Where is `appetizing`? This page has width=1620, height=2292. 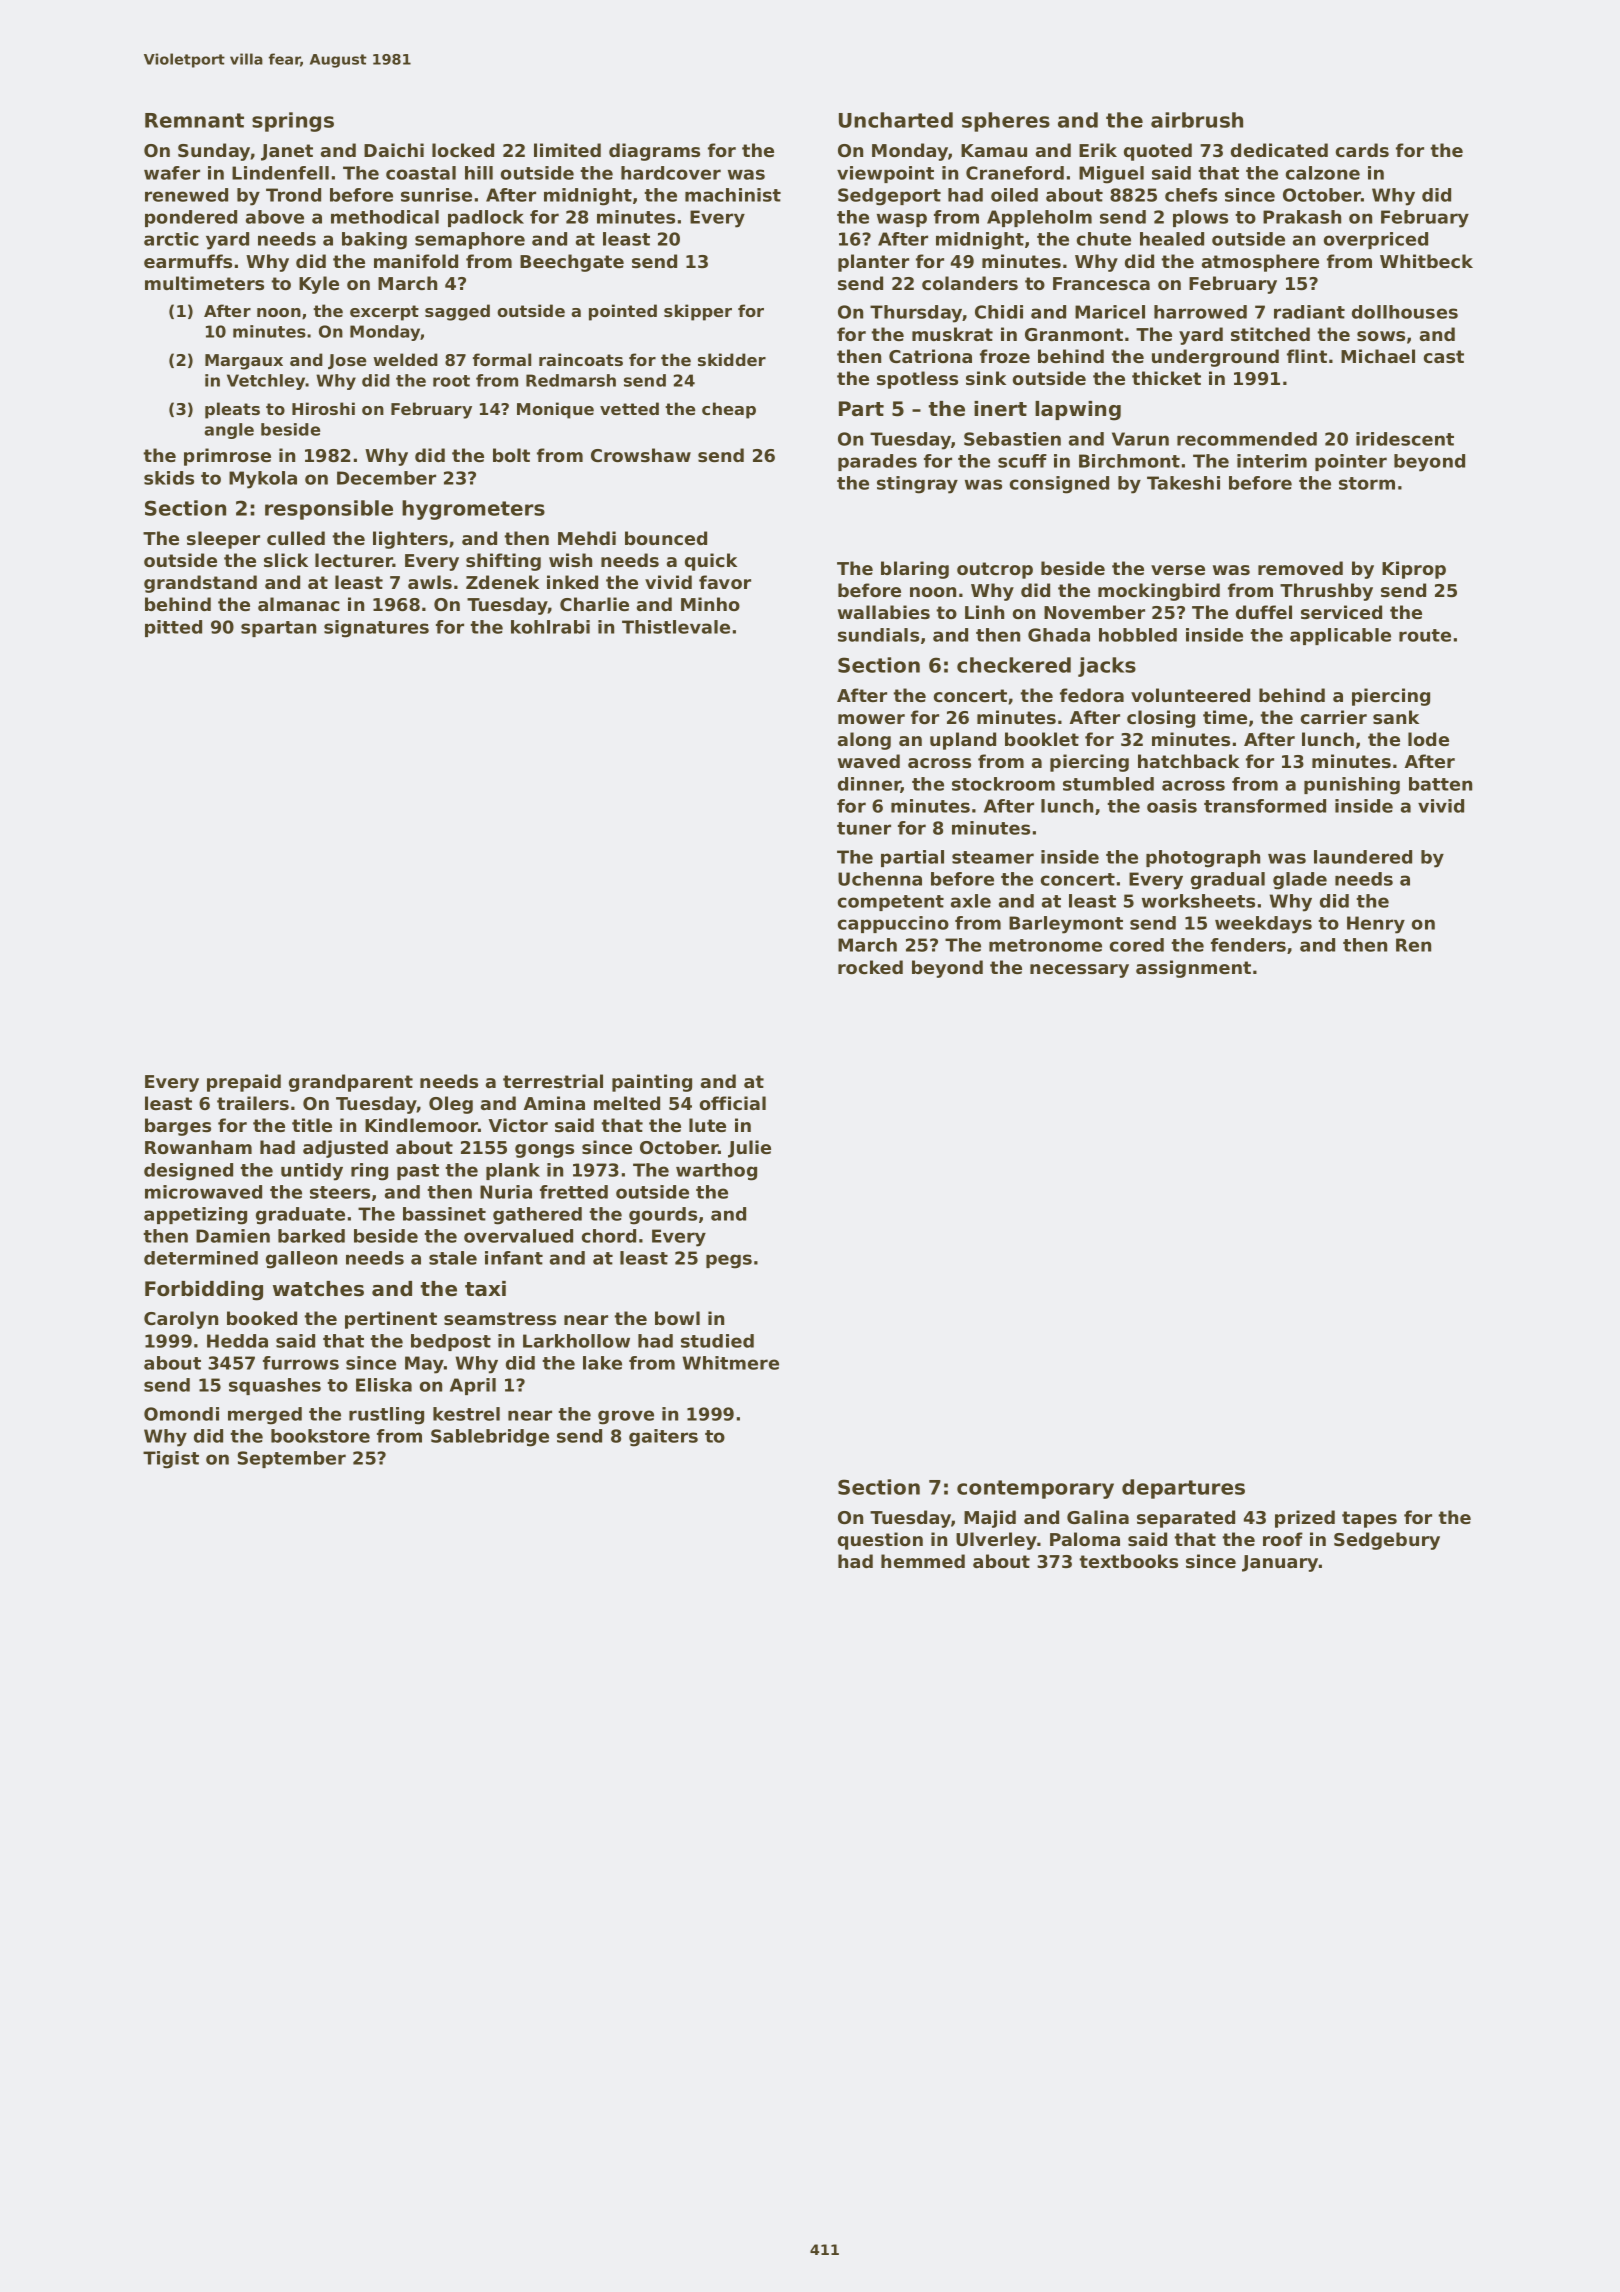
appetizing is located at coordinates (195, 1216).
